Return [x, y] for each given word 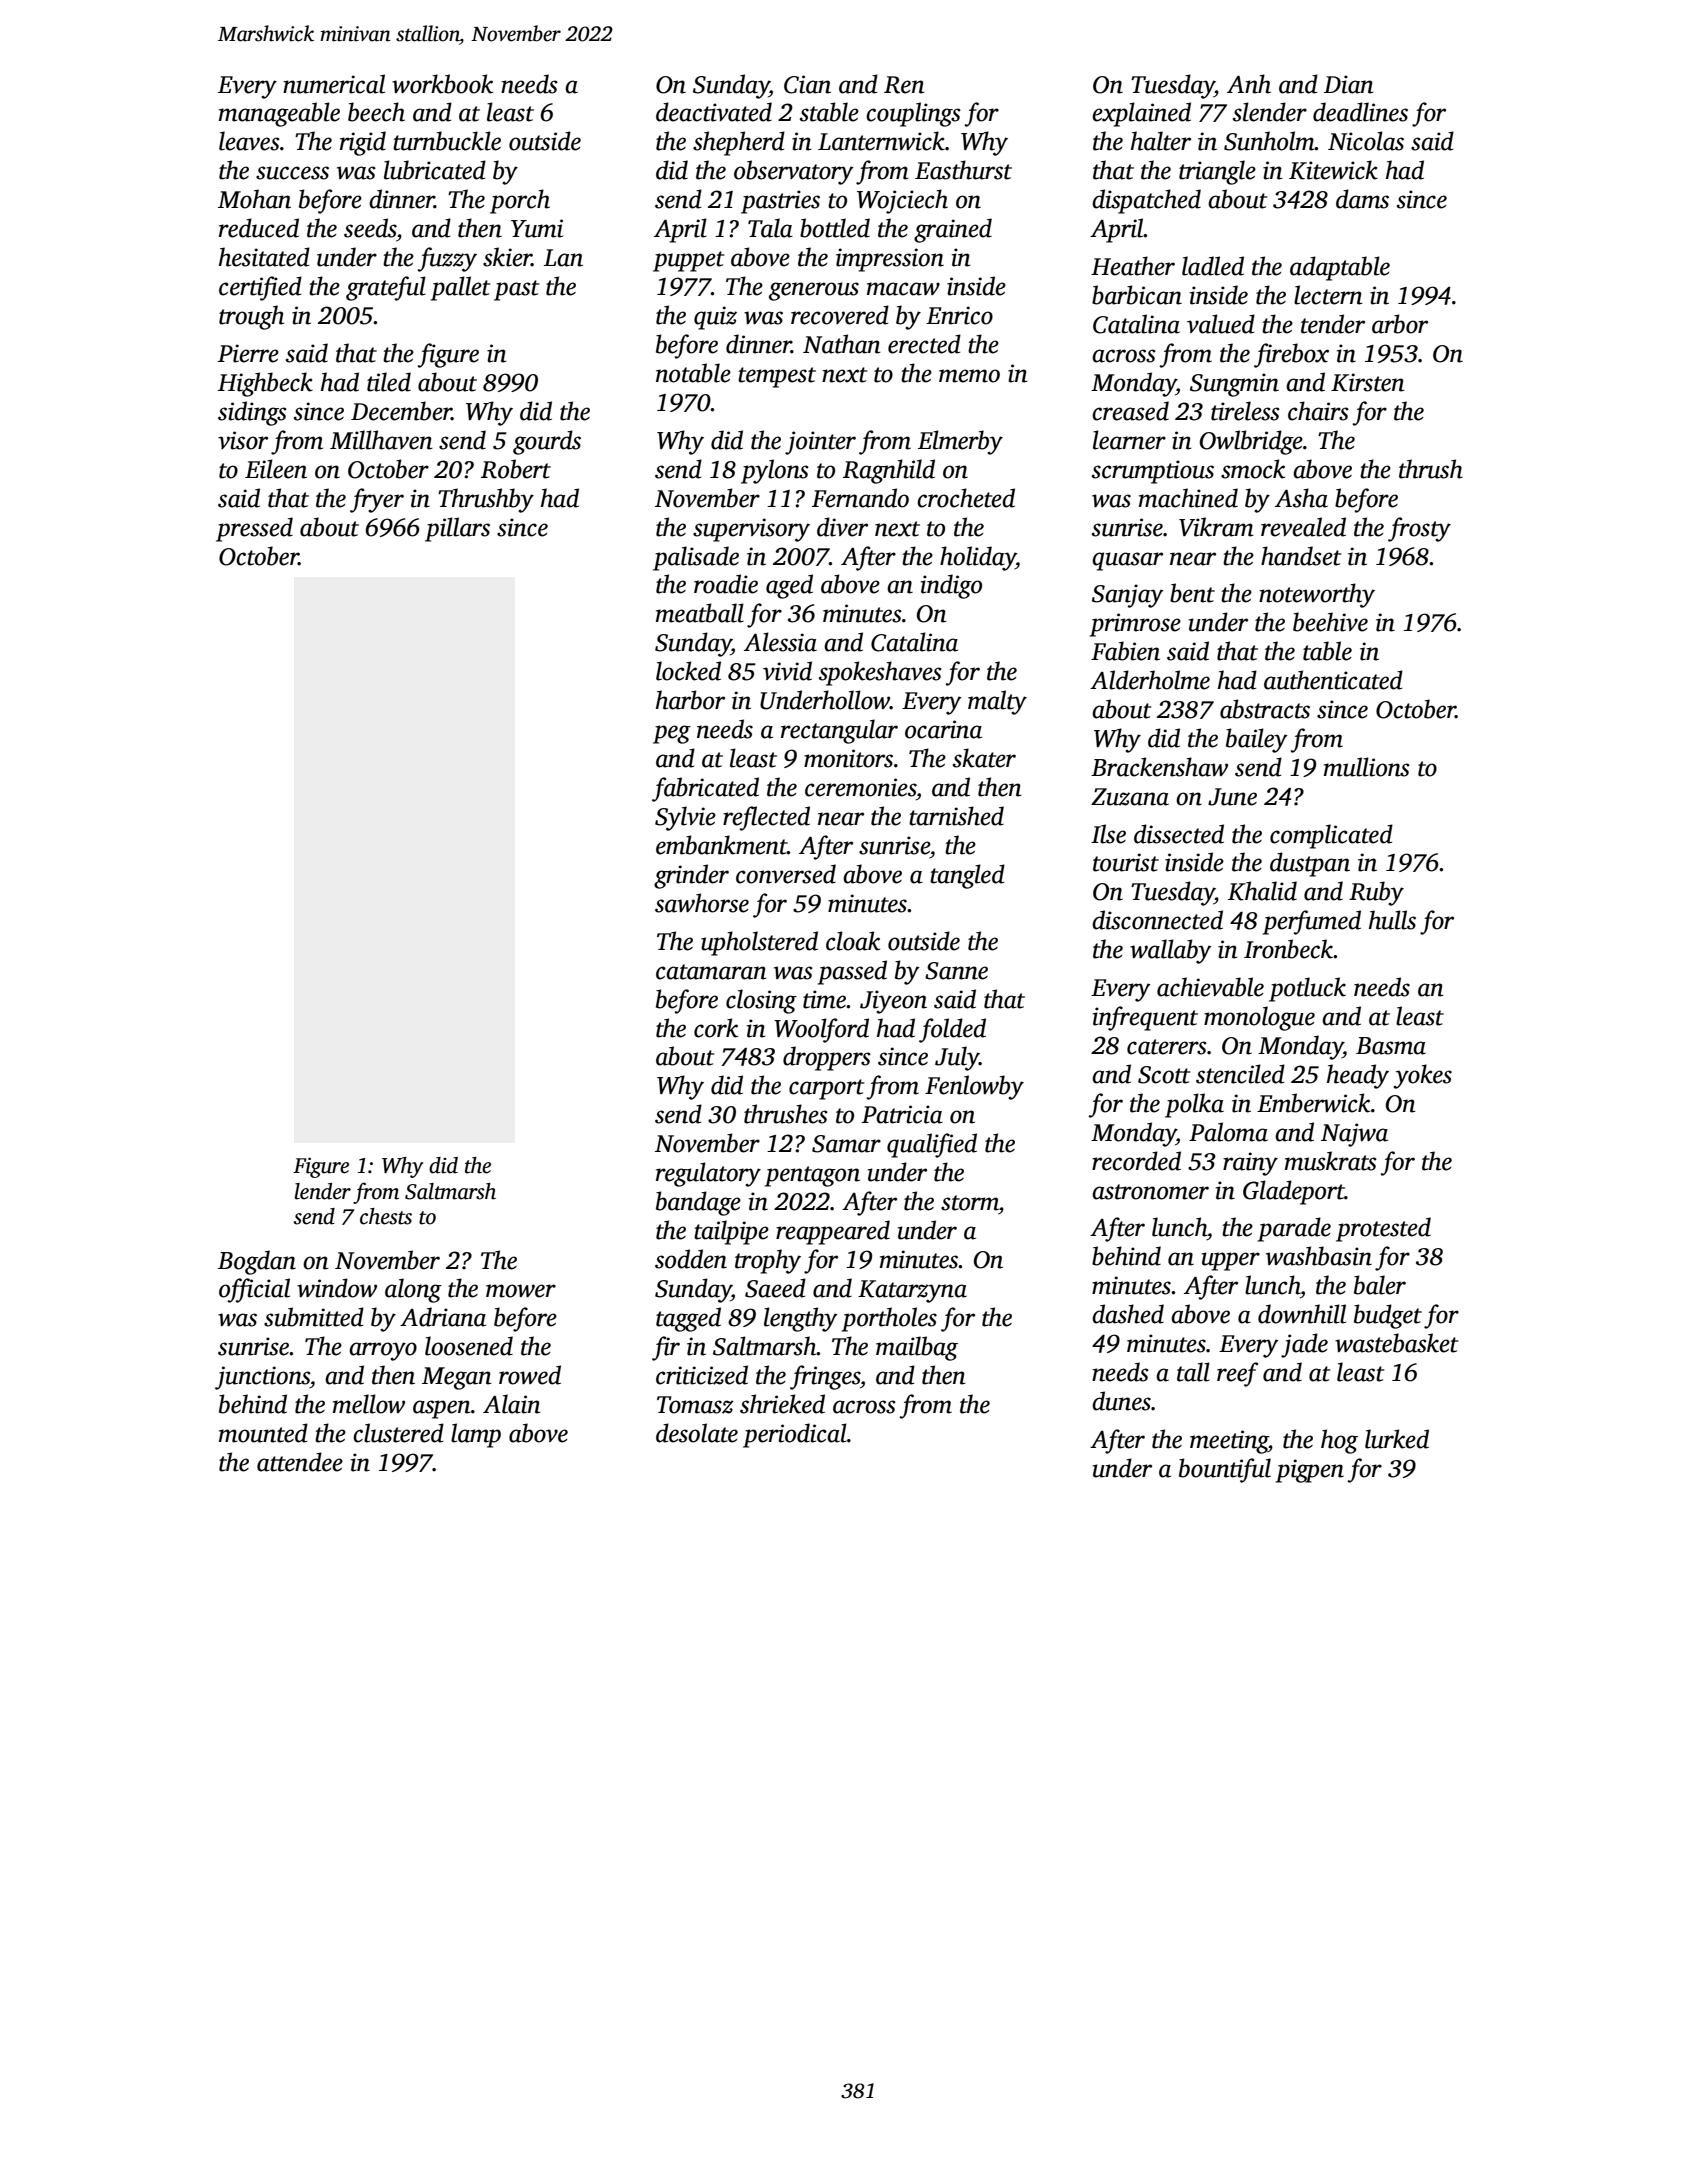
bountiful [1225, 1470]
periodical [795, 1435]
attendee [300, 1462]
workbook [442, 84]
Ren [904, 85]
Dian [1349, 84]
